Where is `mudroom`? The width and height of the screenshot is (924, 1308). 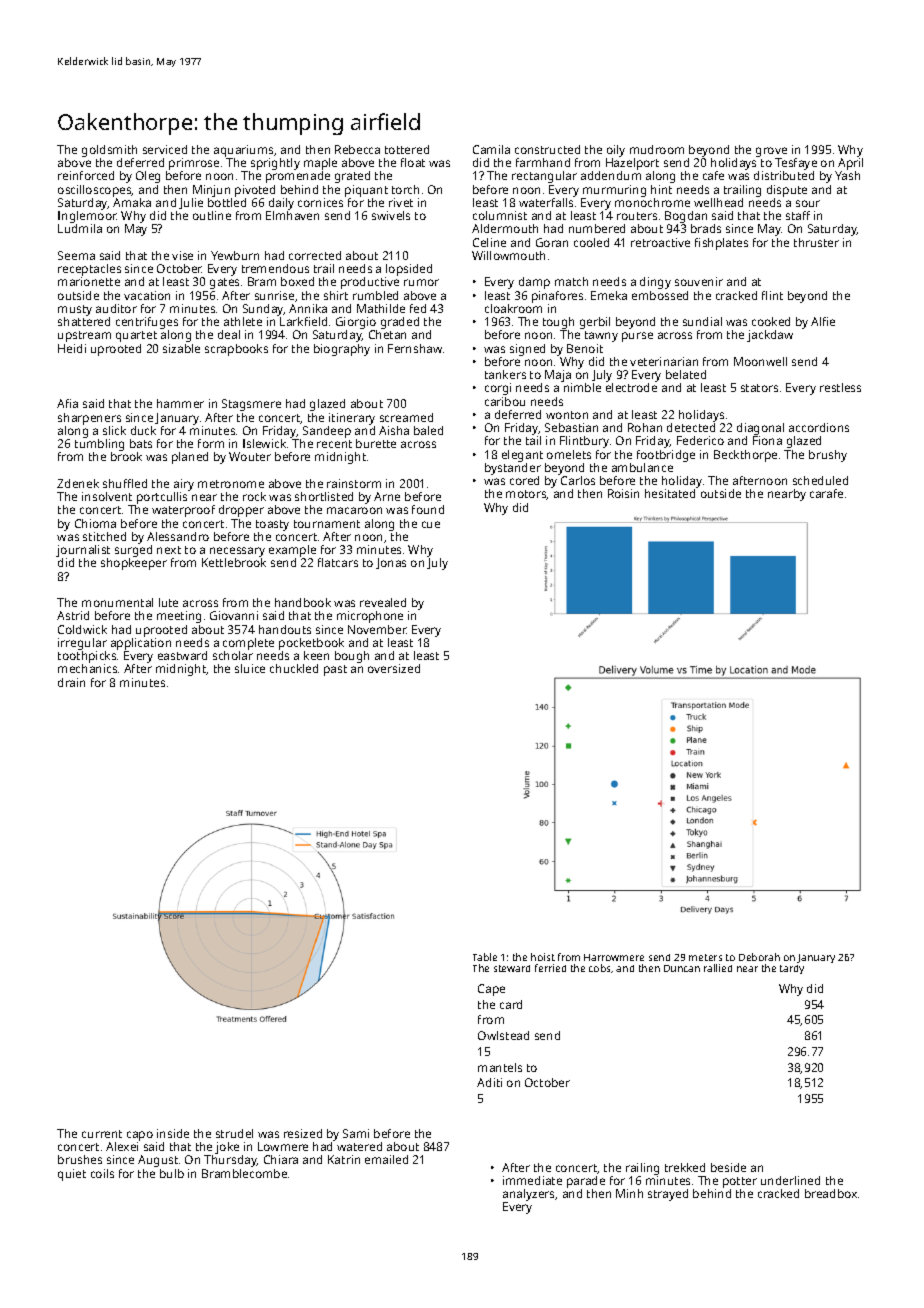
mudroom is located at coordinates (657, 149).
